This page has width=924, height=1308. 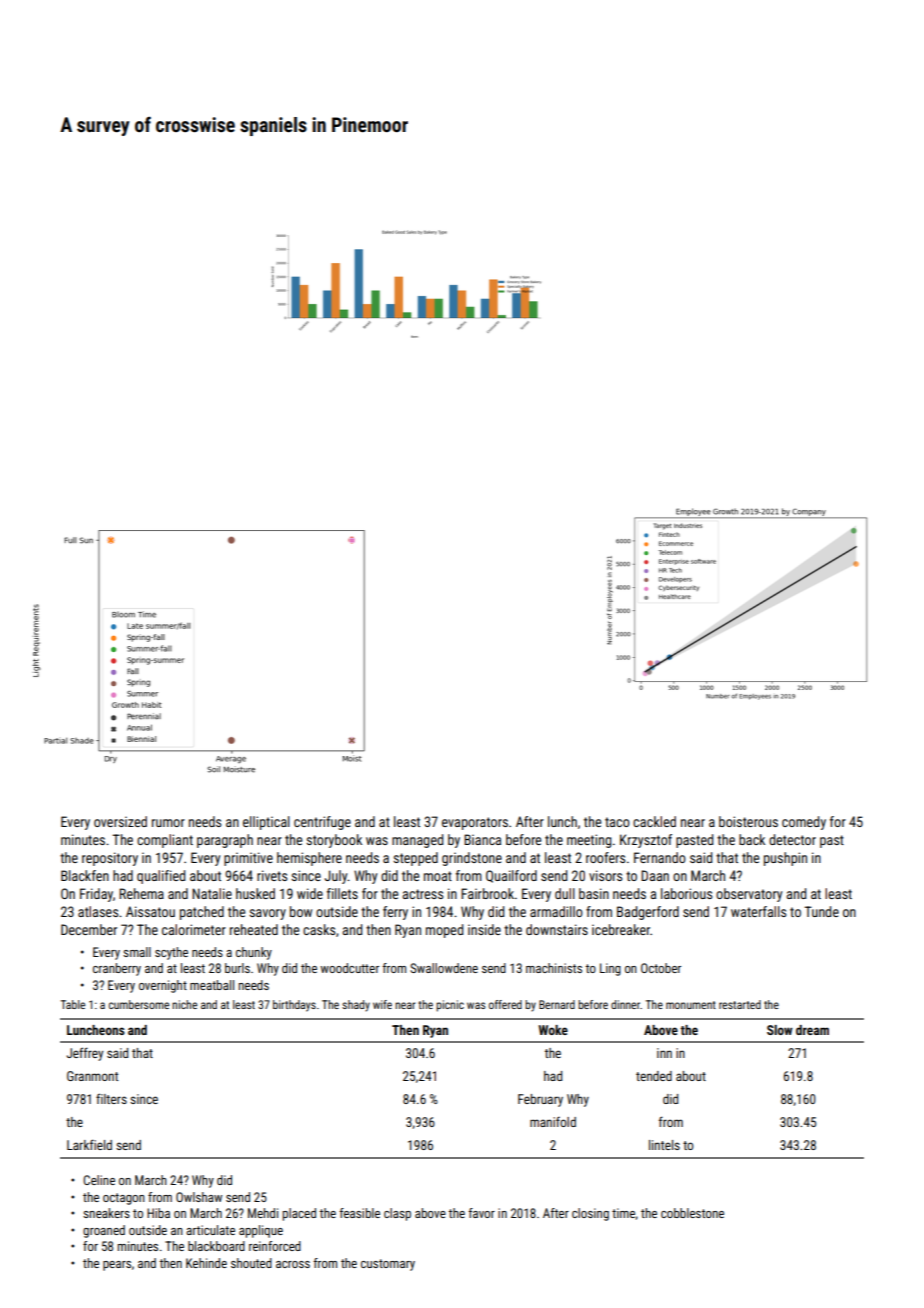 I want to click on evaporators, so click(x=475, y=823).
